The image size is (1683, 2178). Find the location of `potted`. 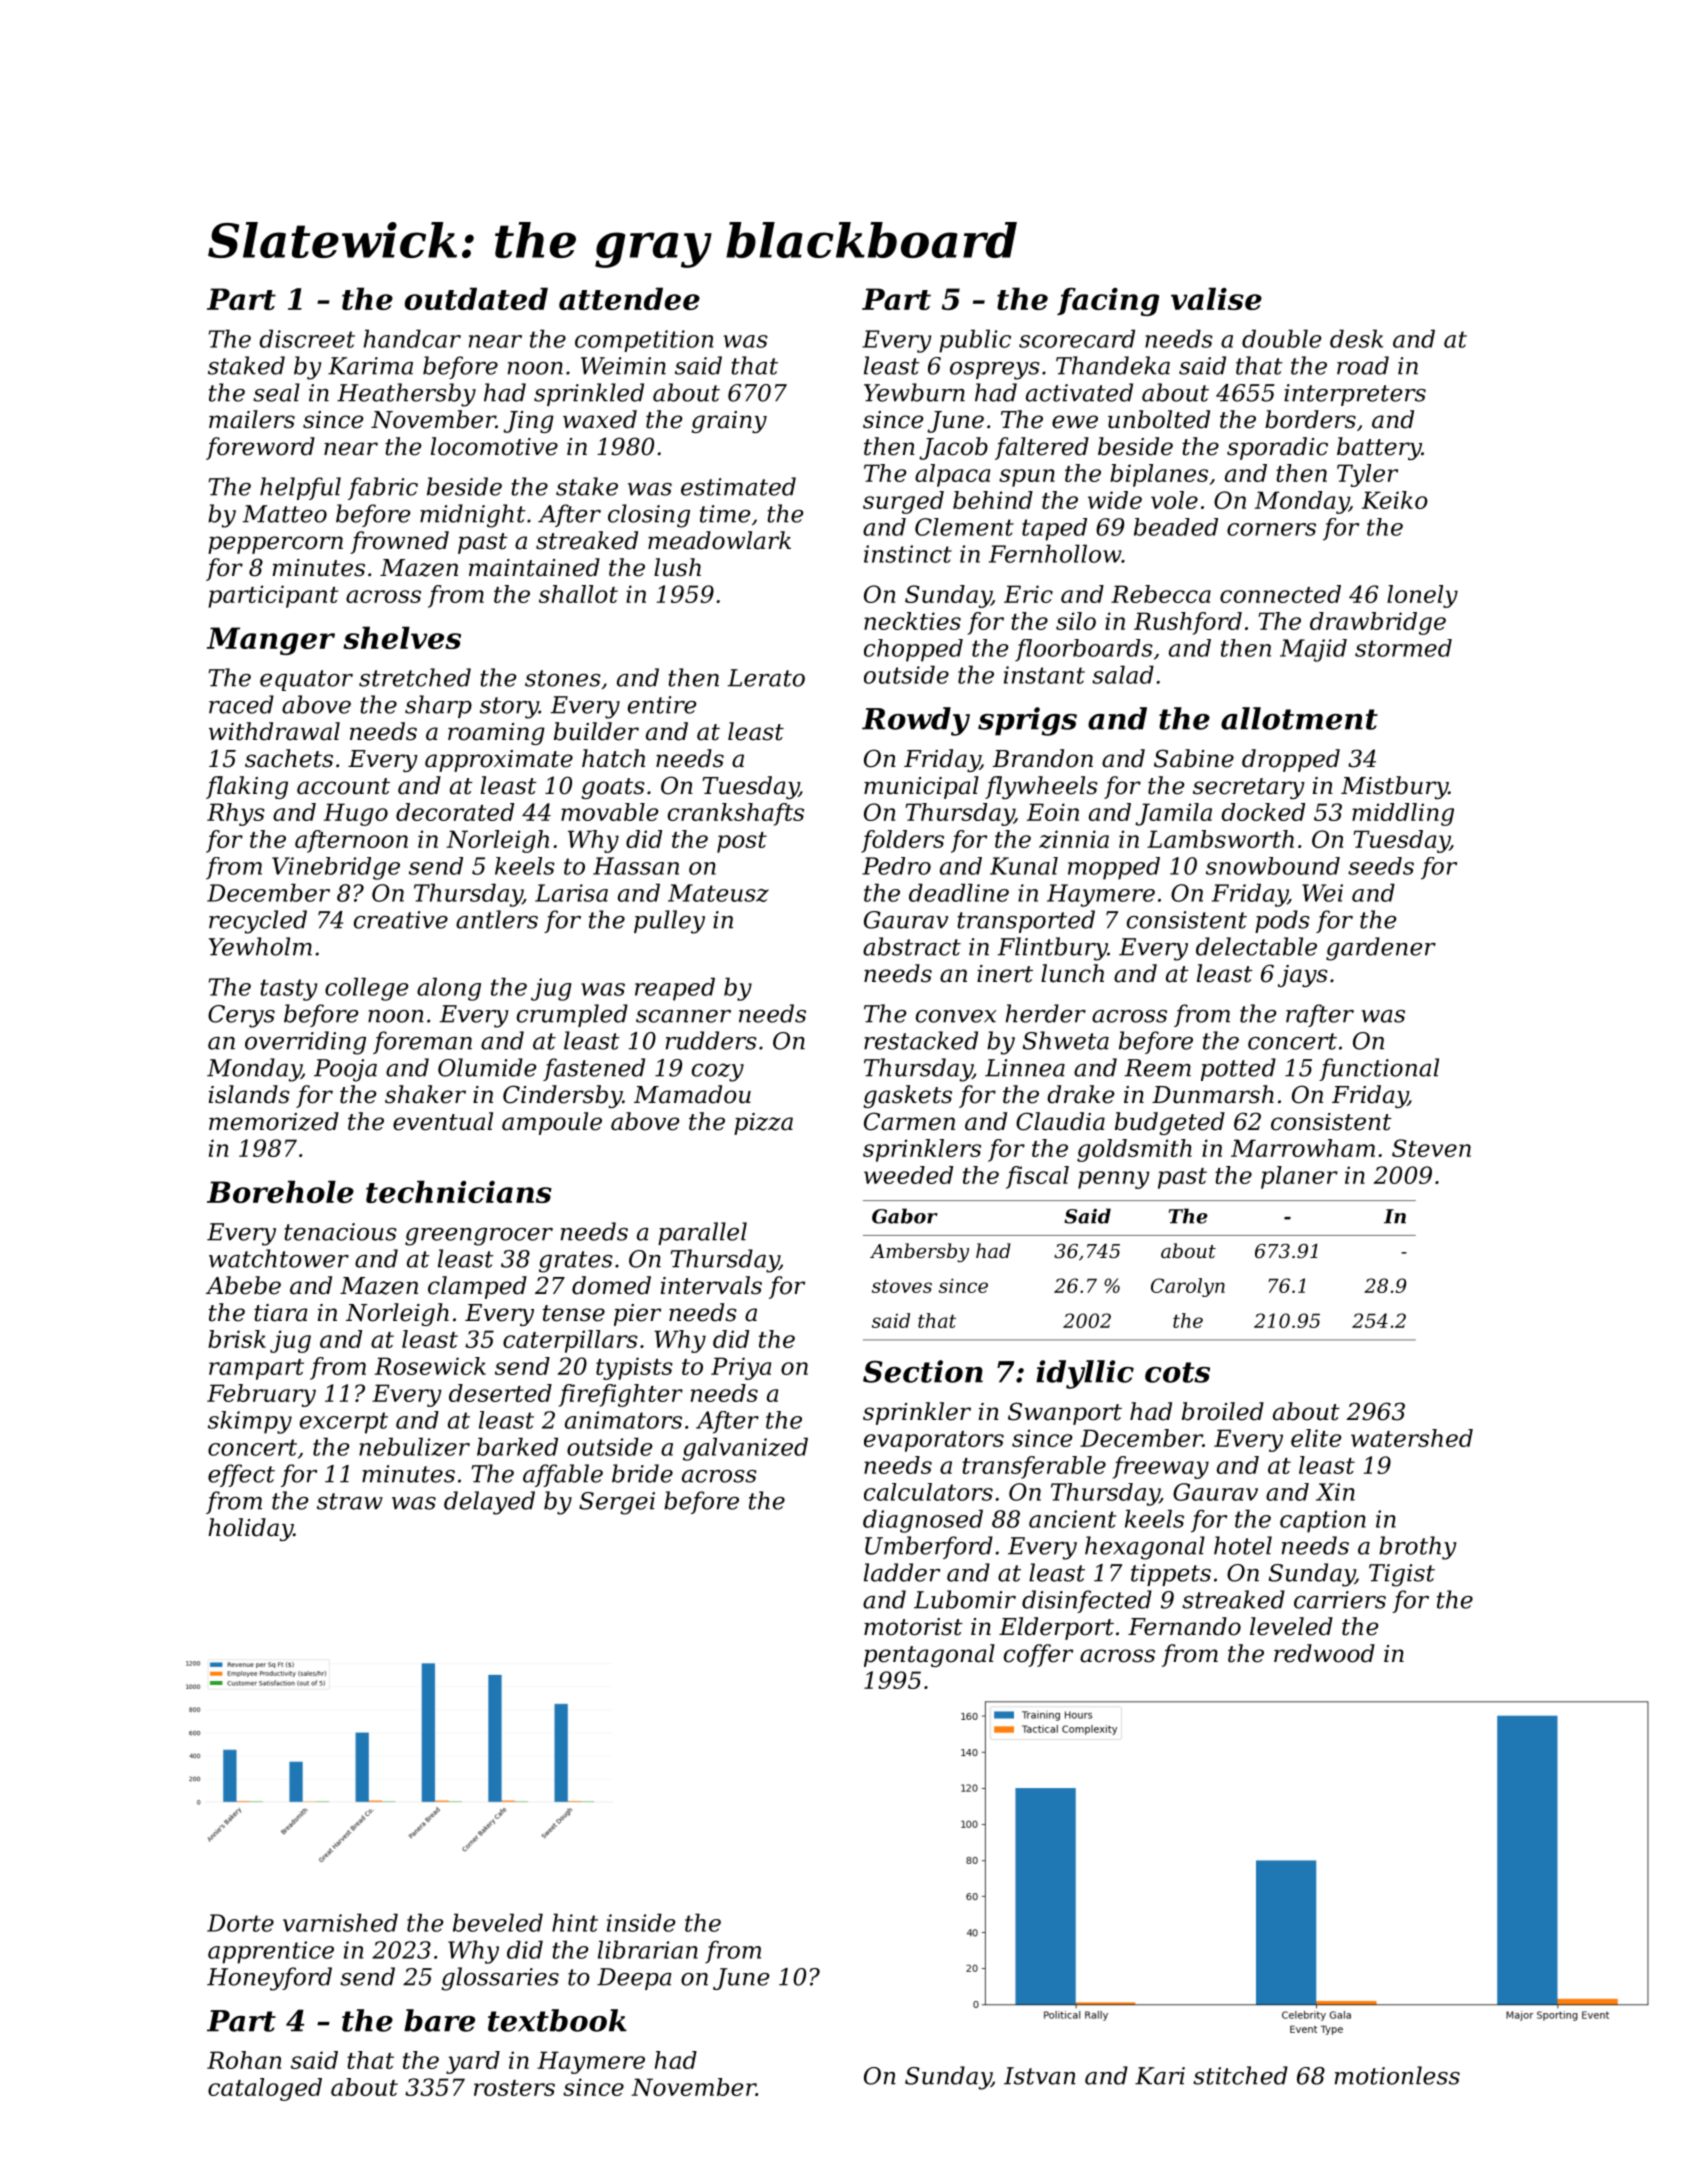

potted is located at coordinates (1238, 1069).
